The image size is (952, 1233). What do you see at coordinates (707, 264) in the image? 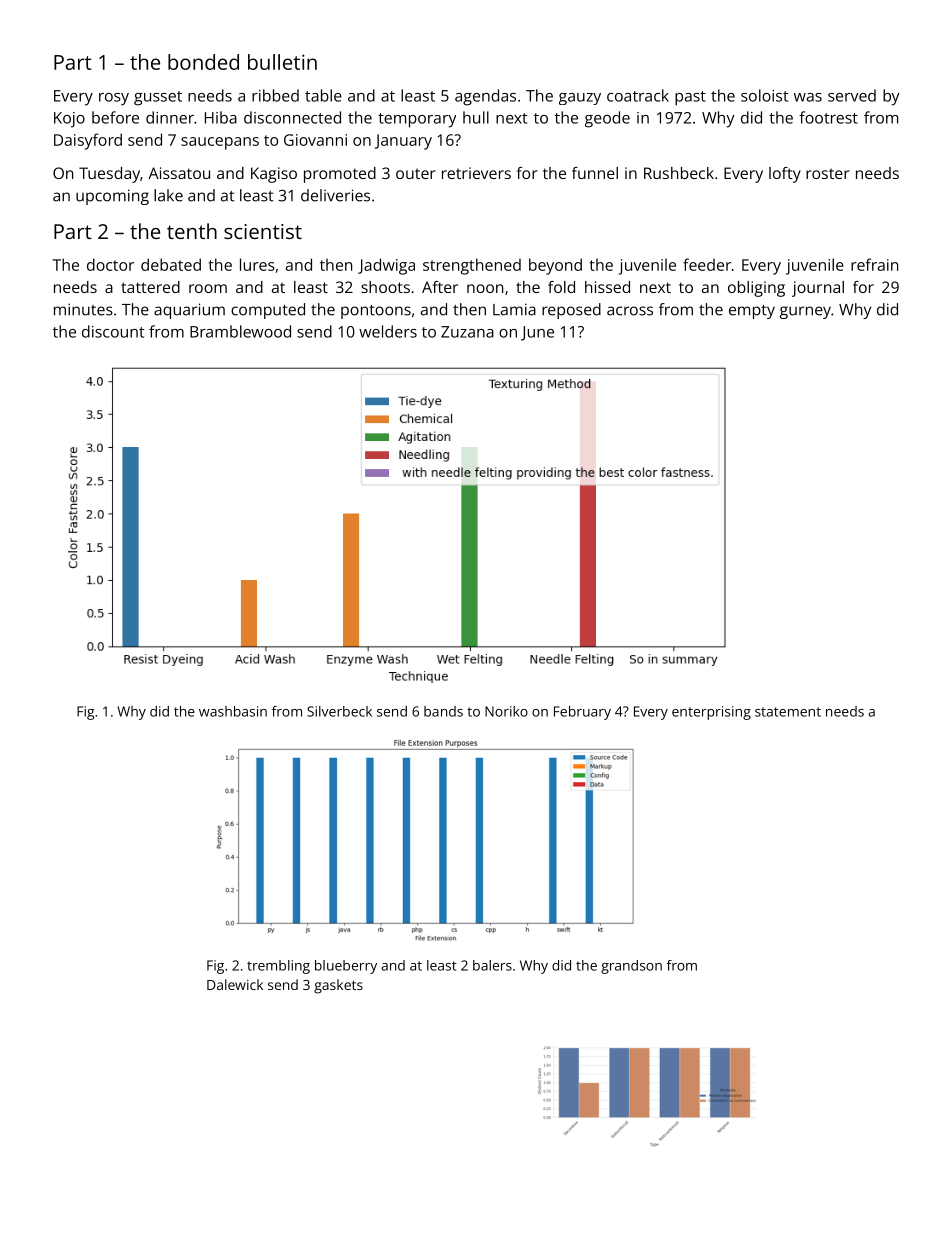
I see `feeder` at bounding box center [707, 264].
